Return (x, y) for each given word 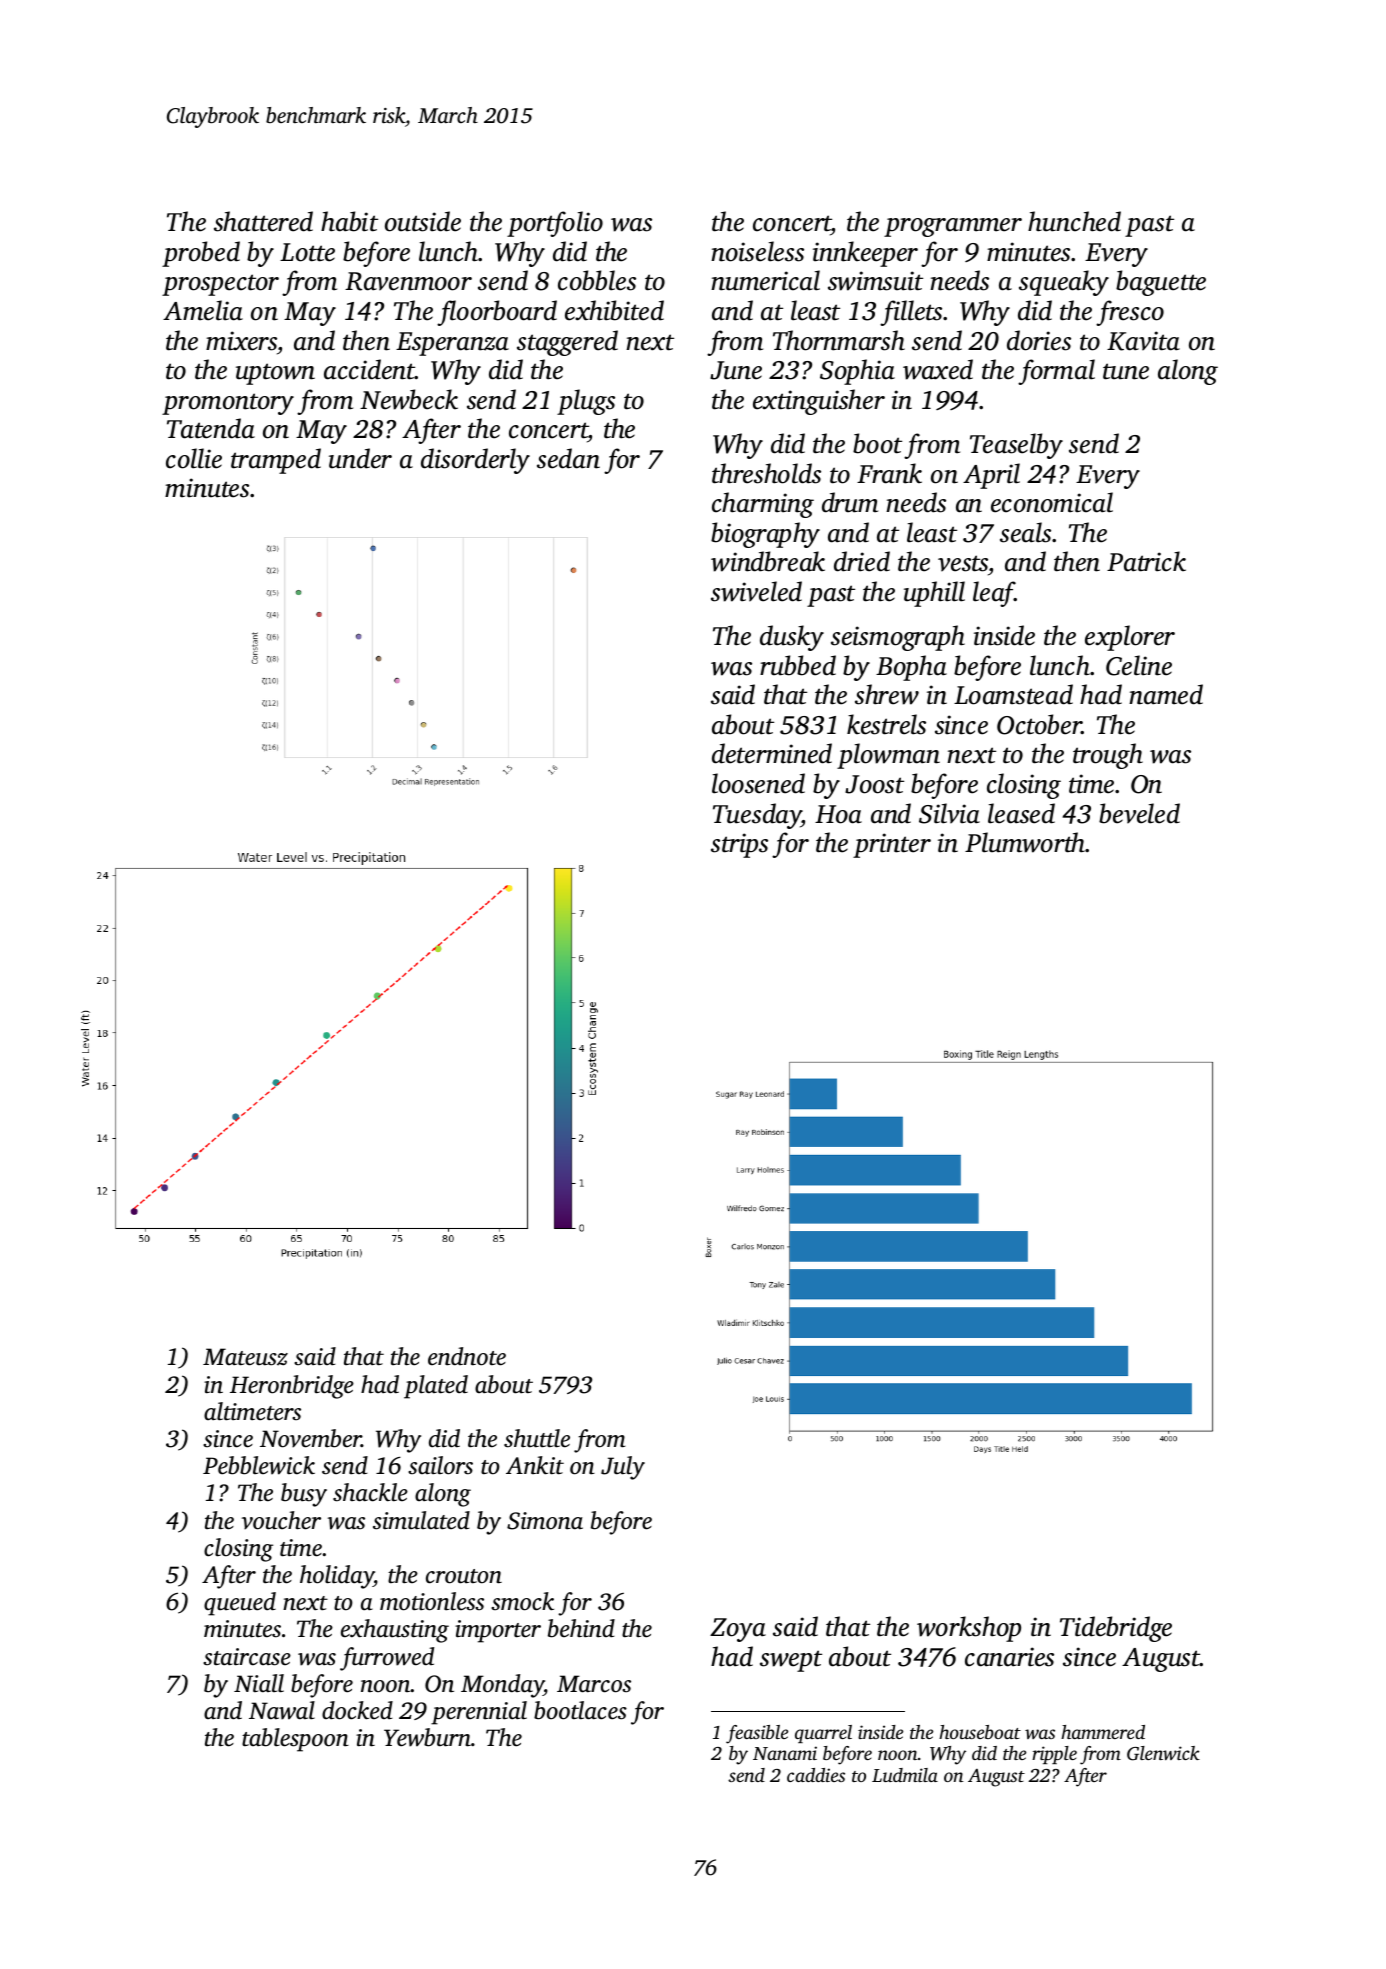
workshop (969, 1629)
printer (892, 845)
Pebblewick (259, 1465)
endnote (467, 1356)
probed (201, 254)
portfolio (555, 224)
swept (791, 1661)
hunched (1074, 221)
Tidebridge (1116, 1629)
